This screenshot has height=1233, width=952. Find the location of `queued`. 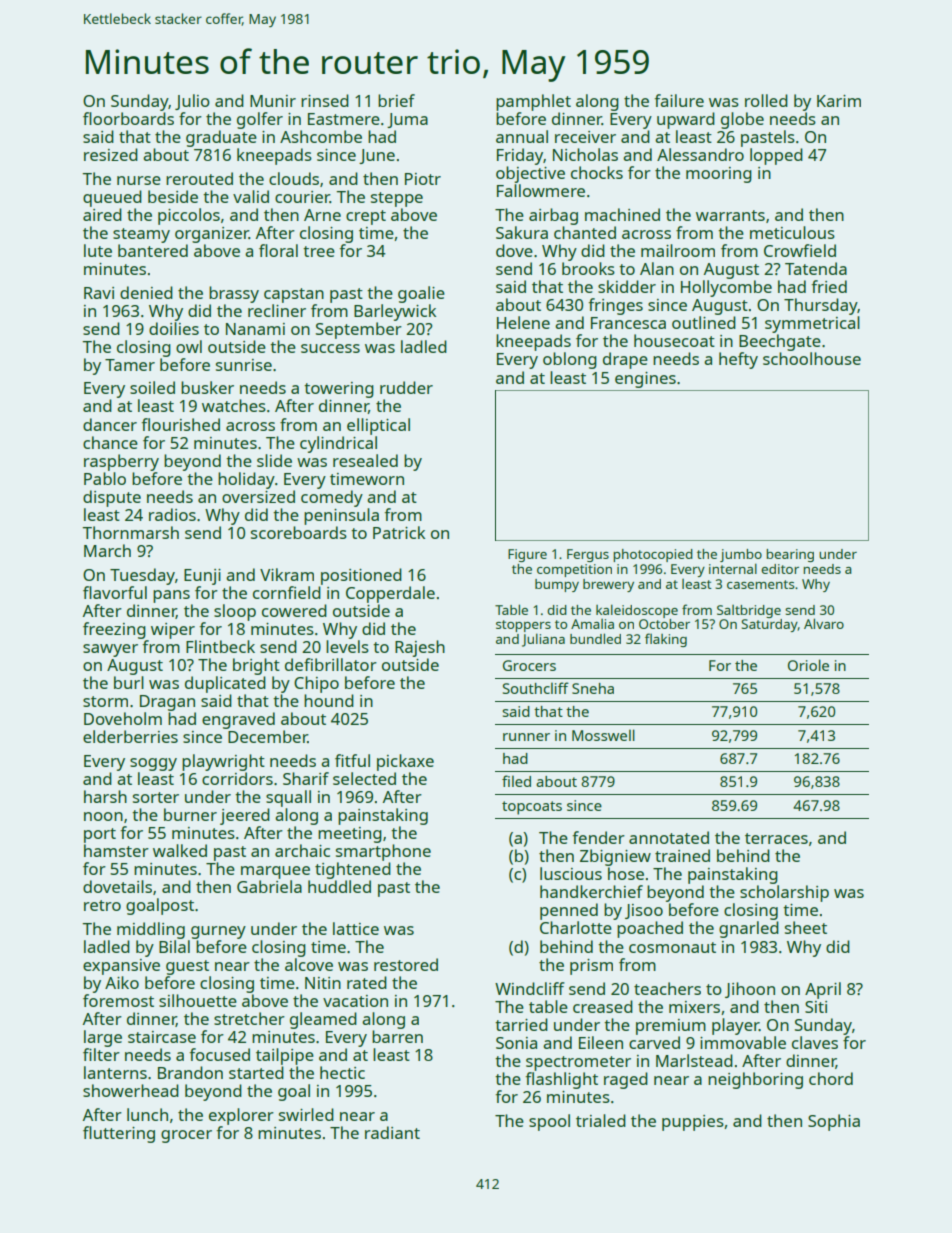

queued is located at coordinates (112, 198).
